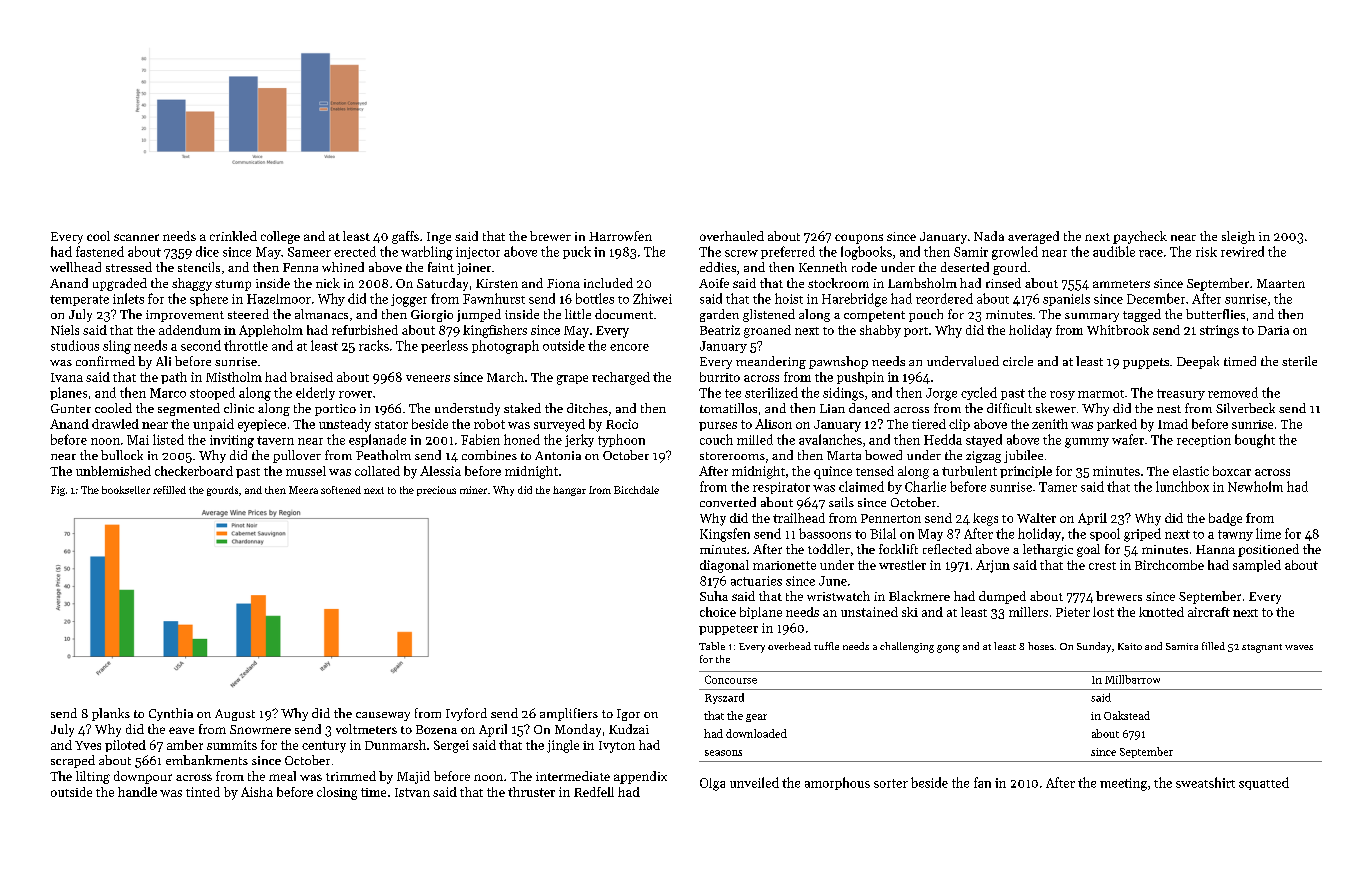  Describe the element at coordinates (126, 490) in the screenshot. I see `bookseller` at that location.
